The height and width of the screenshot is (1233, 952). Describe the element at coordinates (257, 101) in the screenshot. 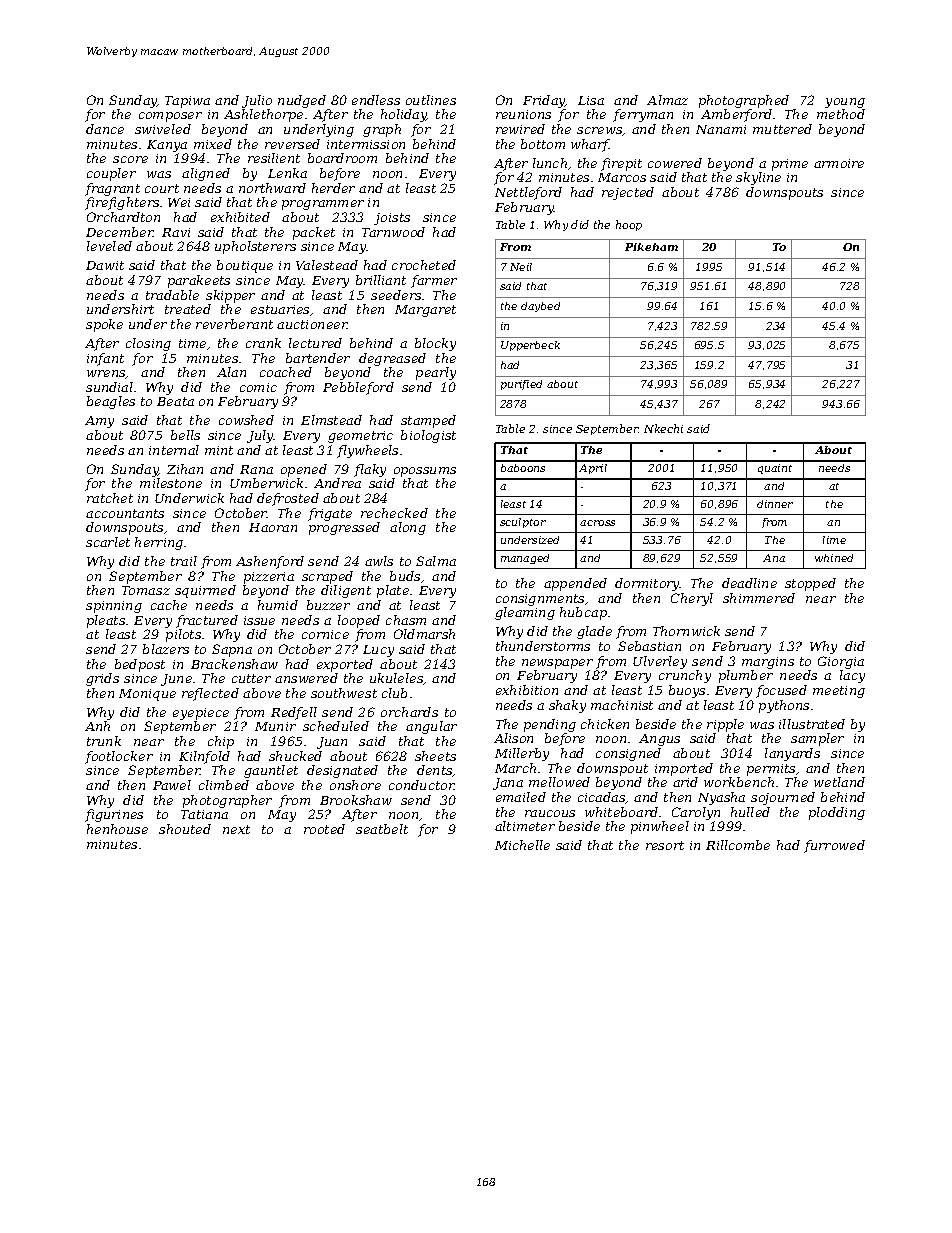

I see `Julio` at that location.
